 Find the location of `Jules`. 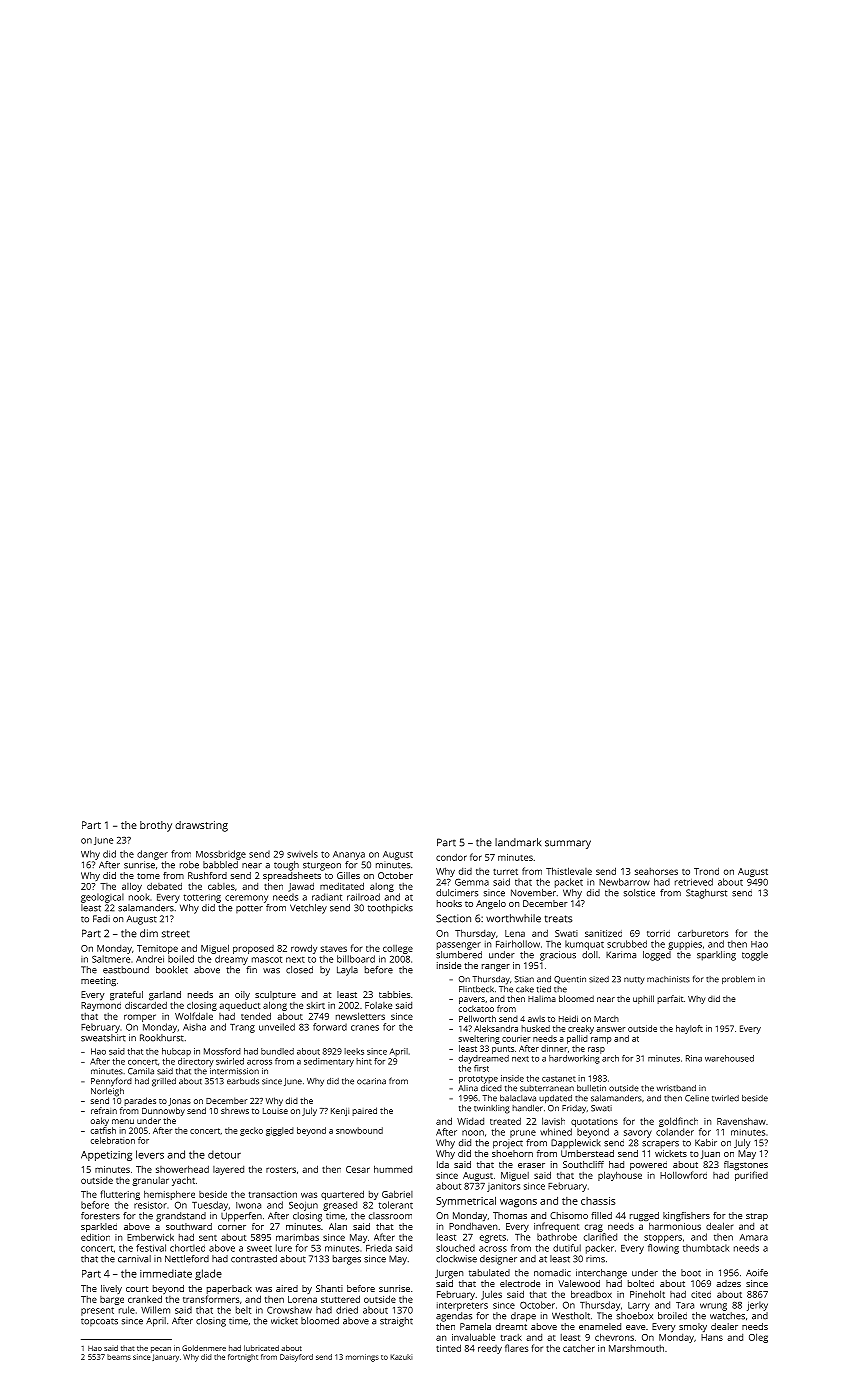

Jules is located at coordinates (491, 1295).
